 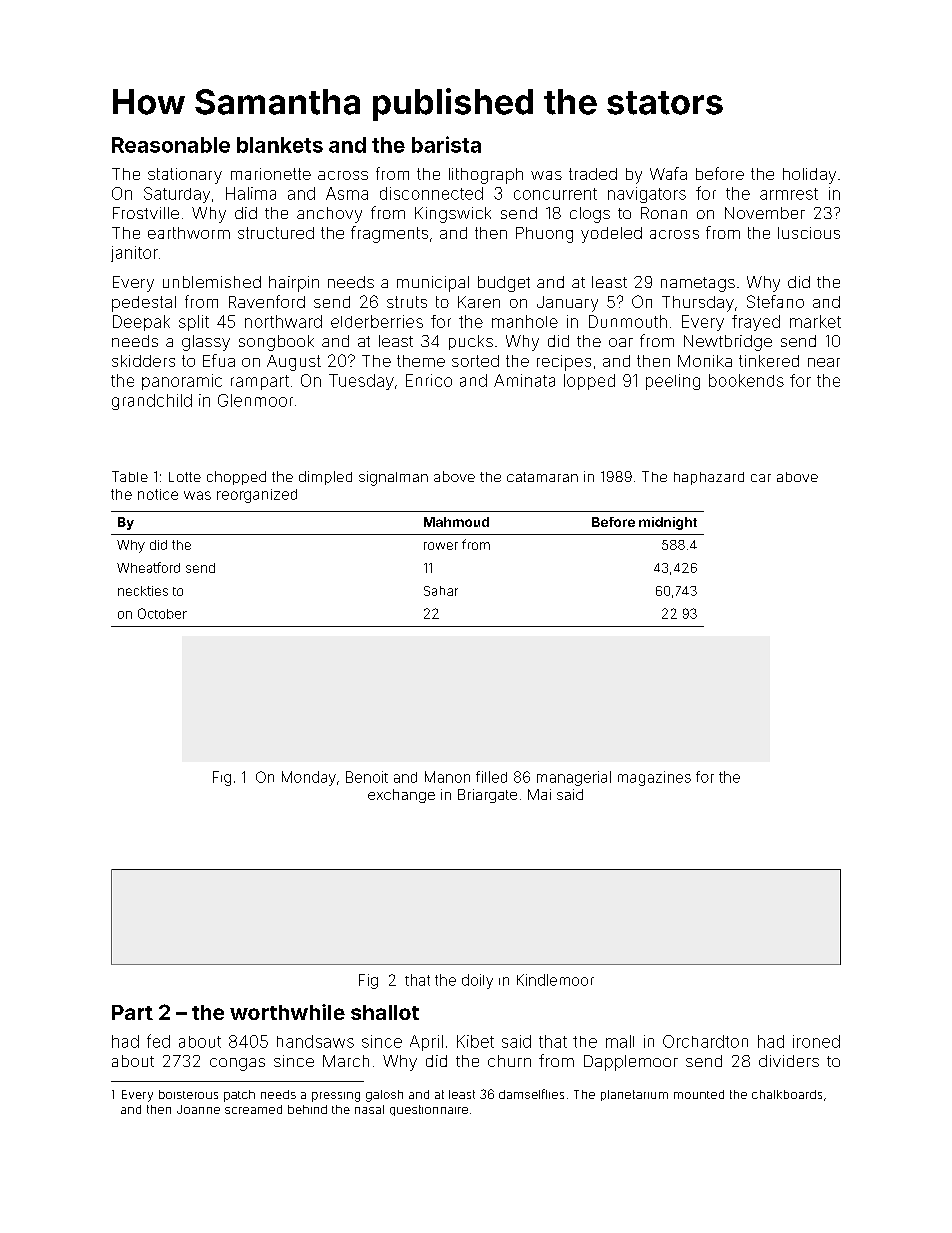 What do you see at coordinates (728, 343) in the document?
I see `Newtbridge` at bounding box center [728, 343].
